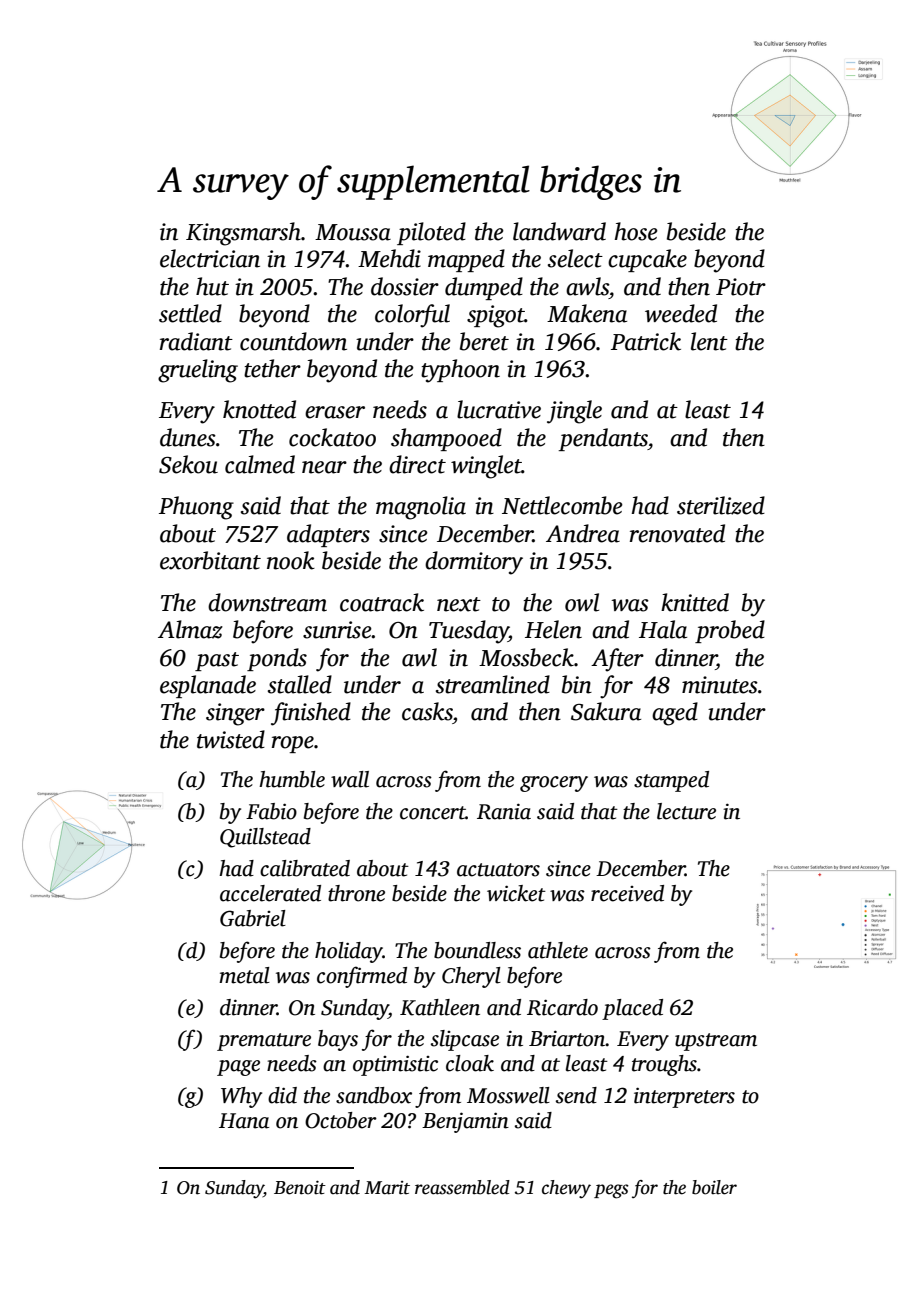 The width and height of the screenshot is (924, 1311). What do you see at coordinates (566, 1189) in the screenshot?
I see `chewy` at bounding box center [566, 1189].
